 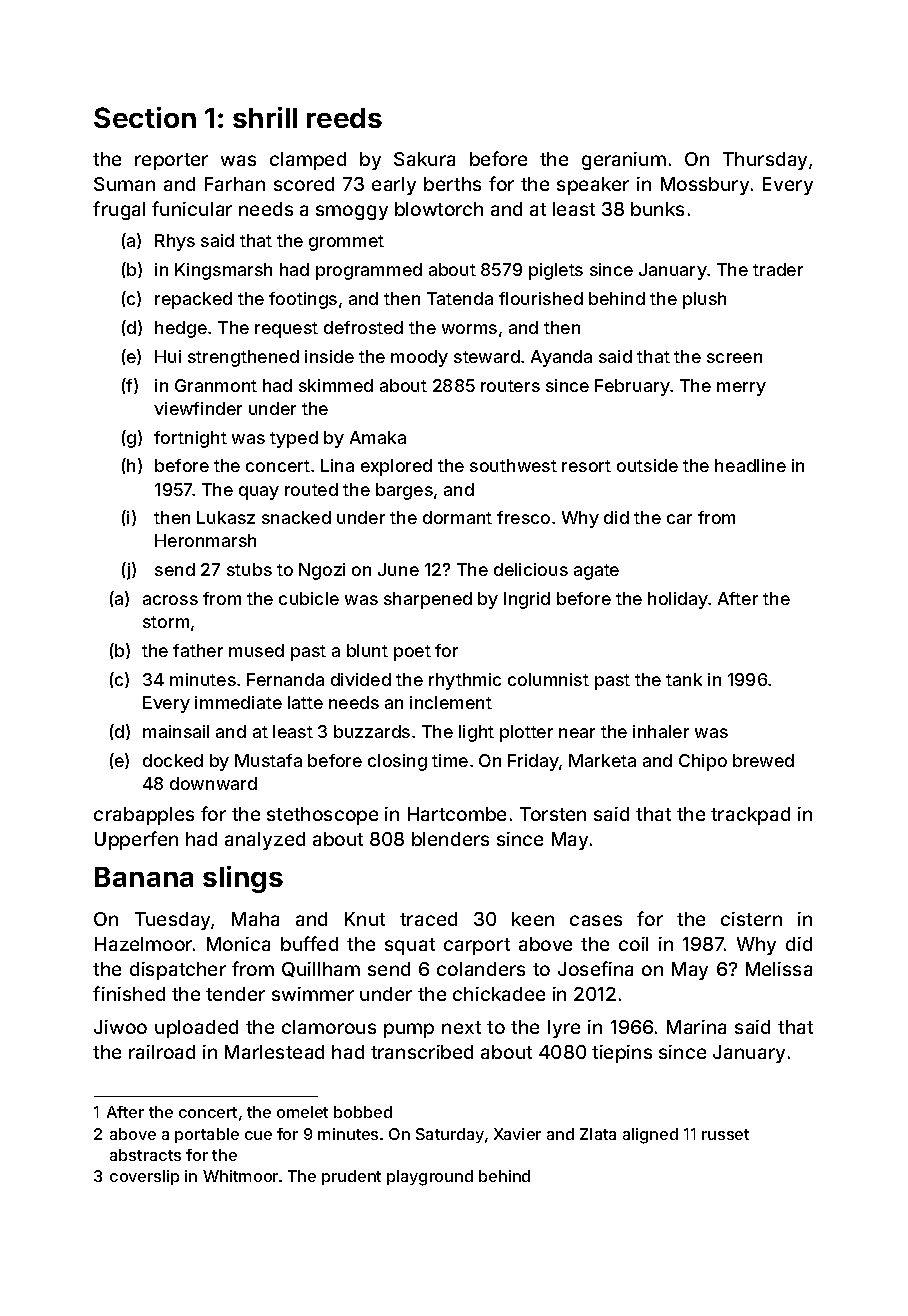 I want to click on Josefina, so click(x=595, y=968).
